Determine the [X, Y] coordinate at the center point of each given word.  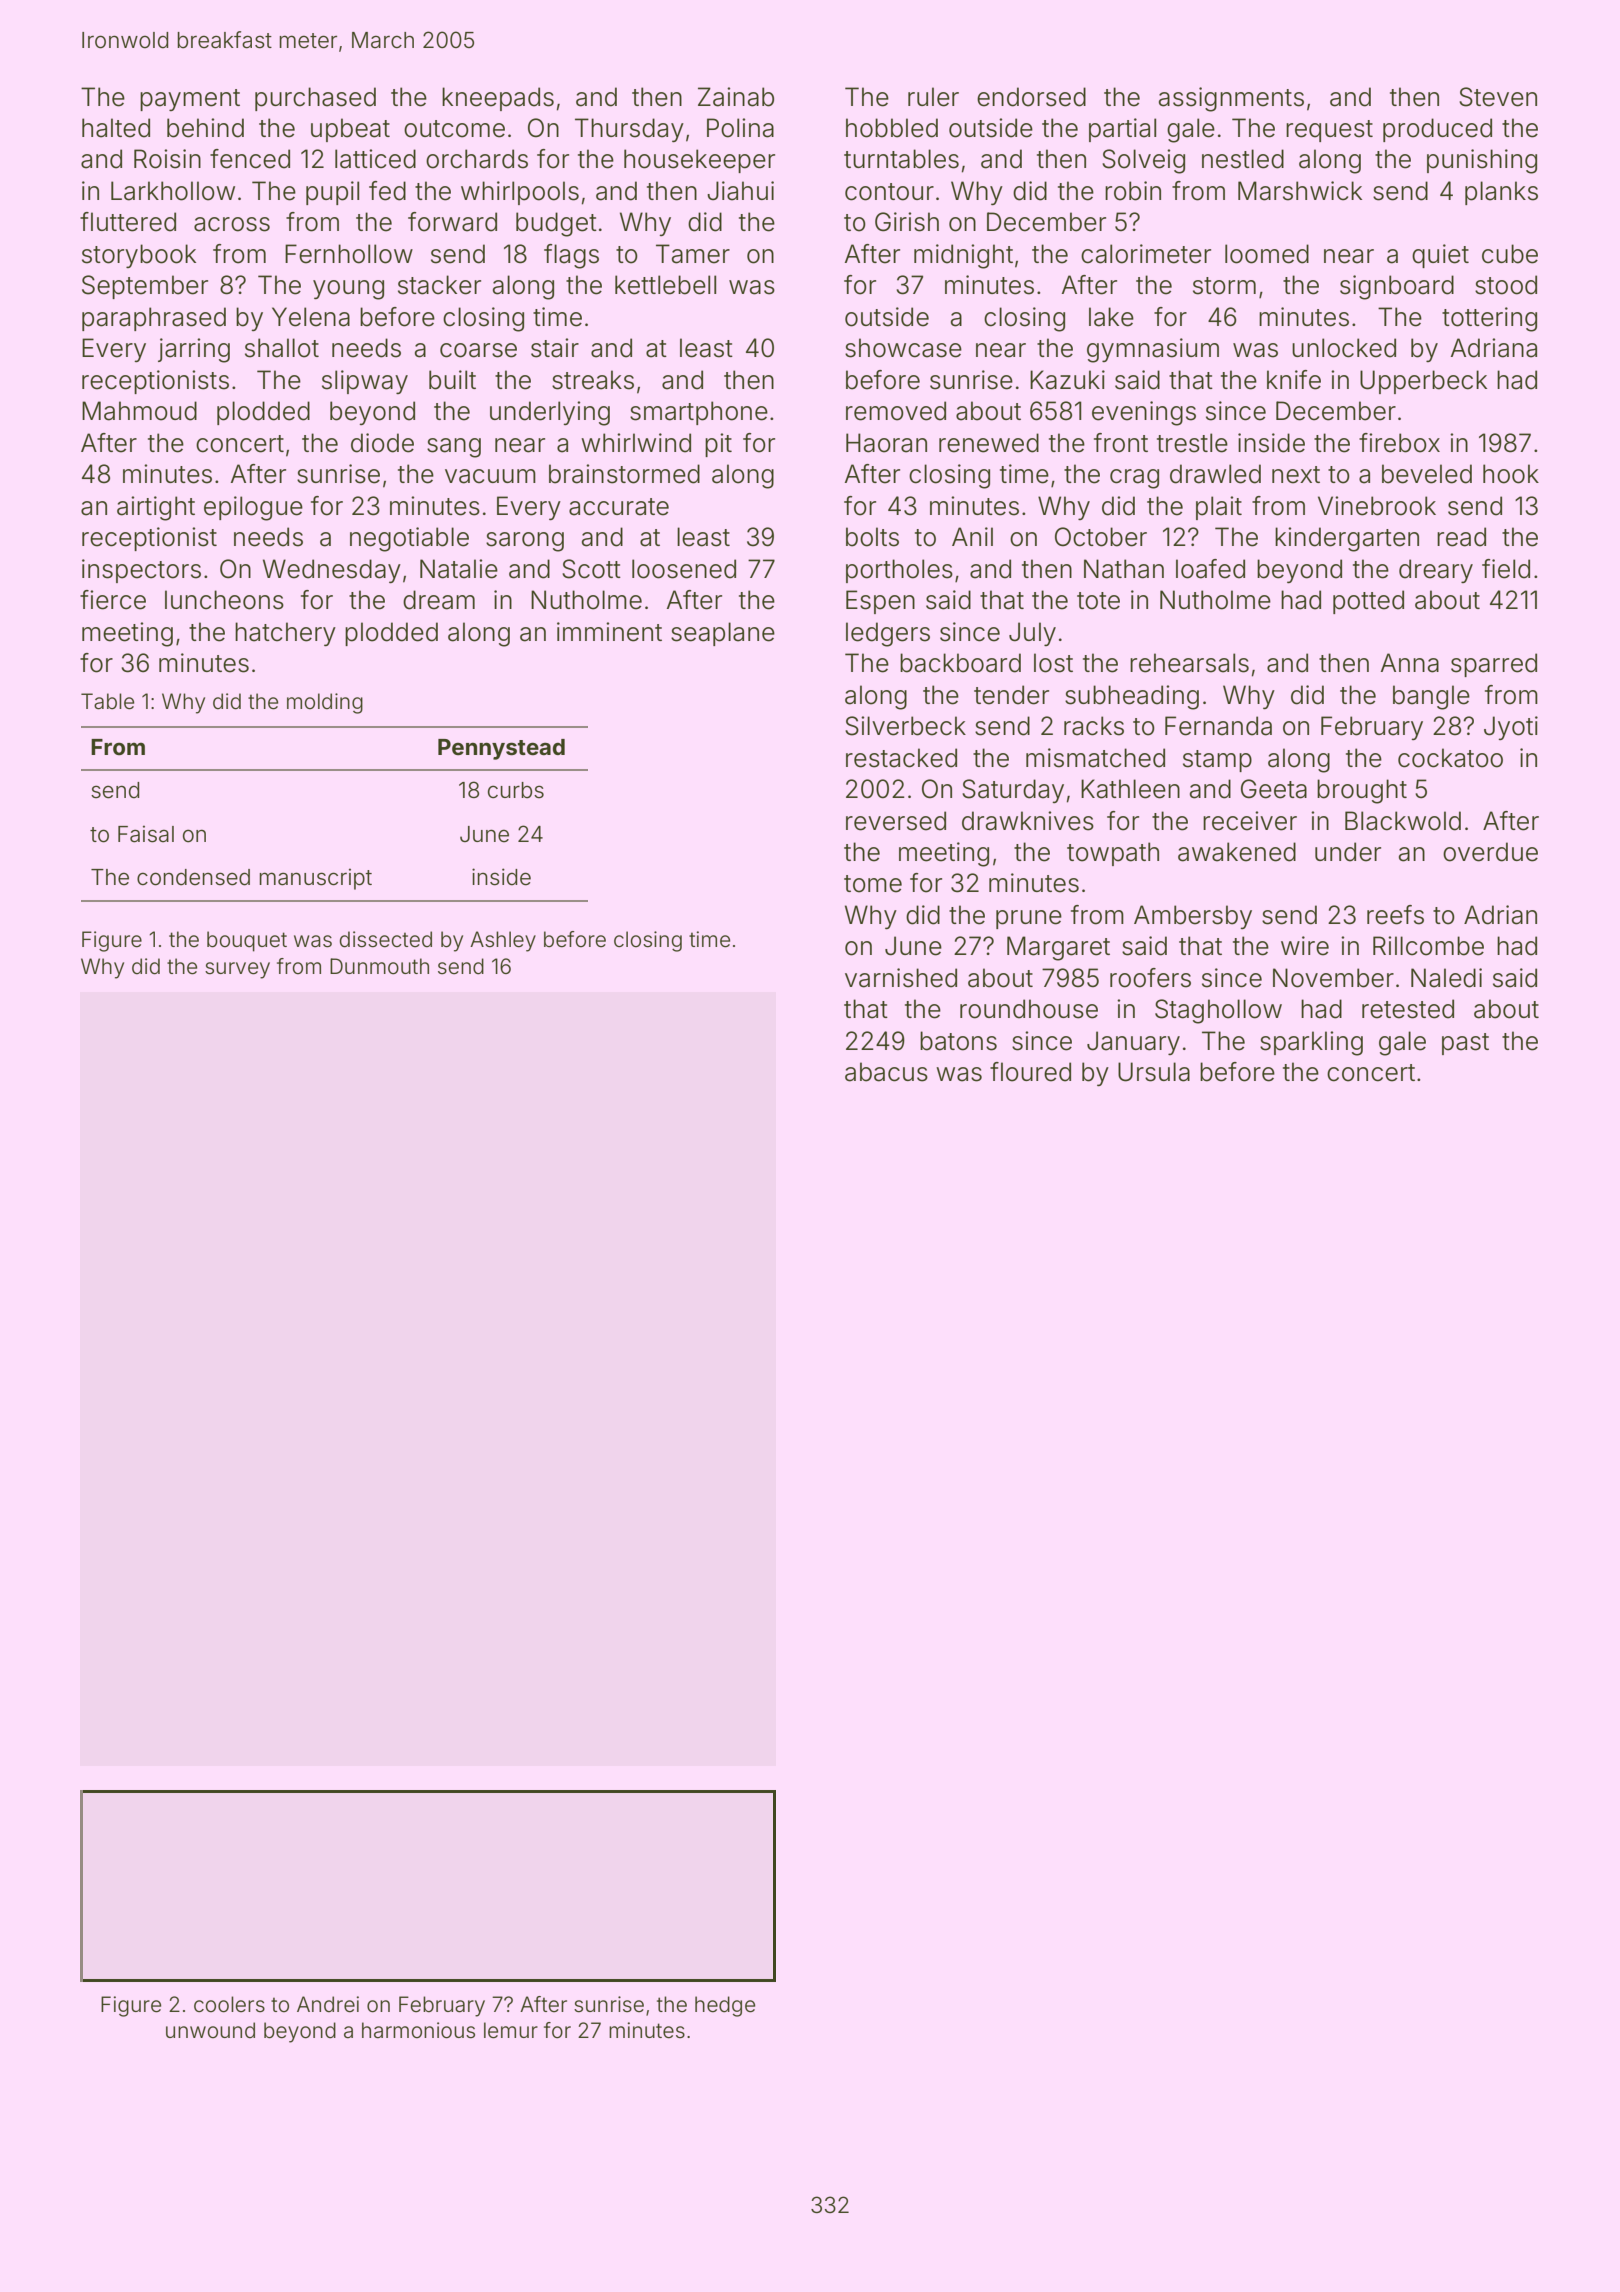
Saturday [1013, 791]
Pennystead [501, 749]
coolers [229, 2004]
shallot [282, 348]
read [1461, 537]
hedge [725, 2006]
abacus [886, 1072]
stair [555, 348]
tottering [1489, 319]
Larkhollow [173, 191]
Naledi [1446, 978]
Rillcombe [1428, 946]
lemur [511, 2030]
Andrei [328, 2004]
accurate [619, 507]
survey [237, 970]
